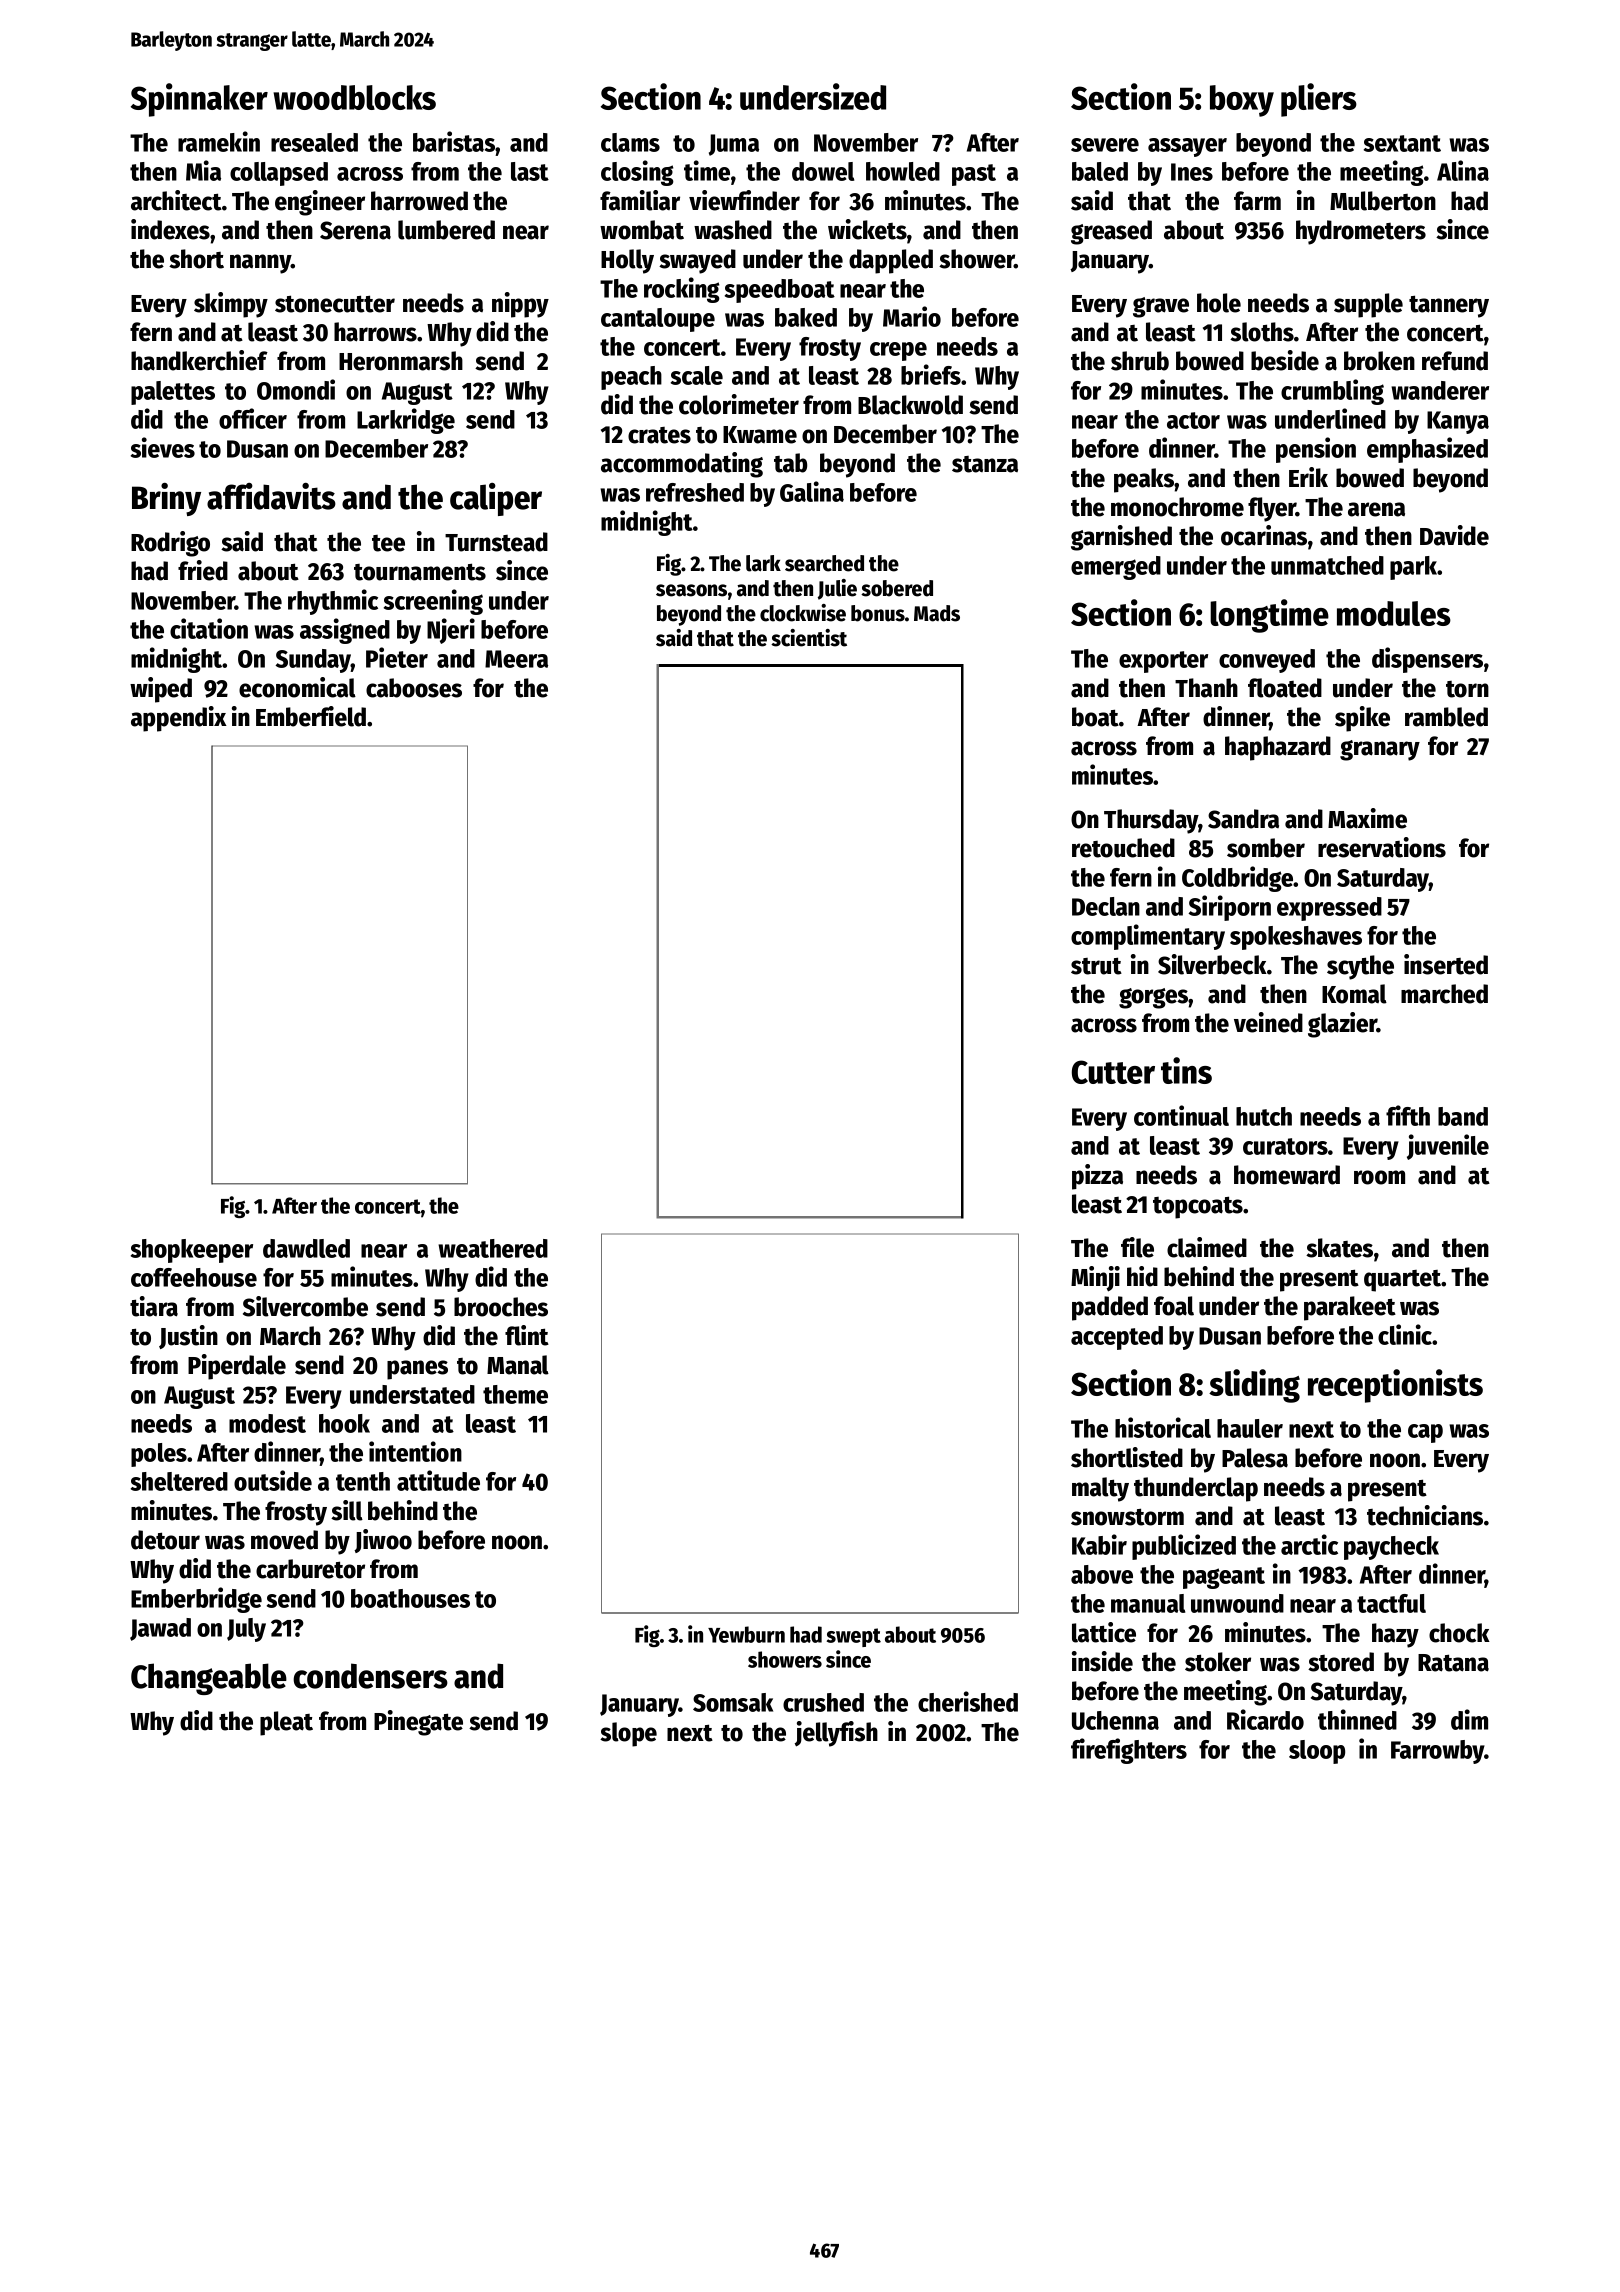 The height and width of the screenshot is (2292, 1620). I want to click on actor, so click(1193, 420).
